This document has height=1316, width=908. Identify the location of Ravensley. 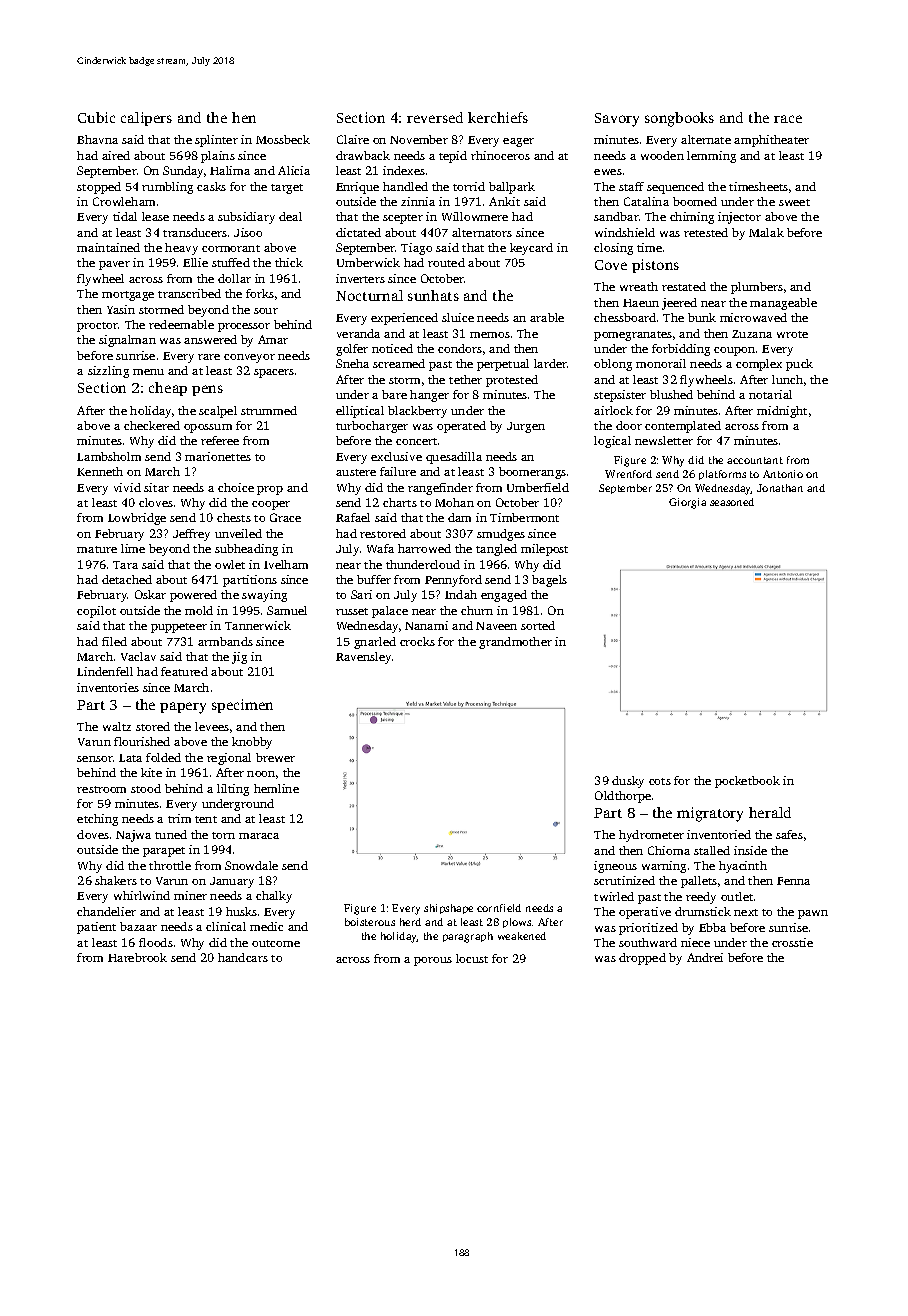
(363, 658).
